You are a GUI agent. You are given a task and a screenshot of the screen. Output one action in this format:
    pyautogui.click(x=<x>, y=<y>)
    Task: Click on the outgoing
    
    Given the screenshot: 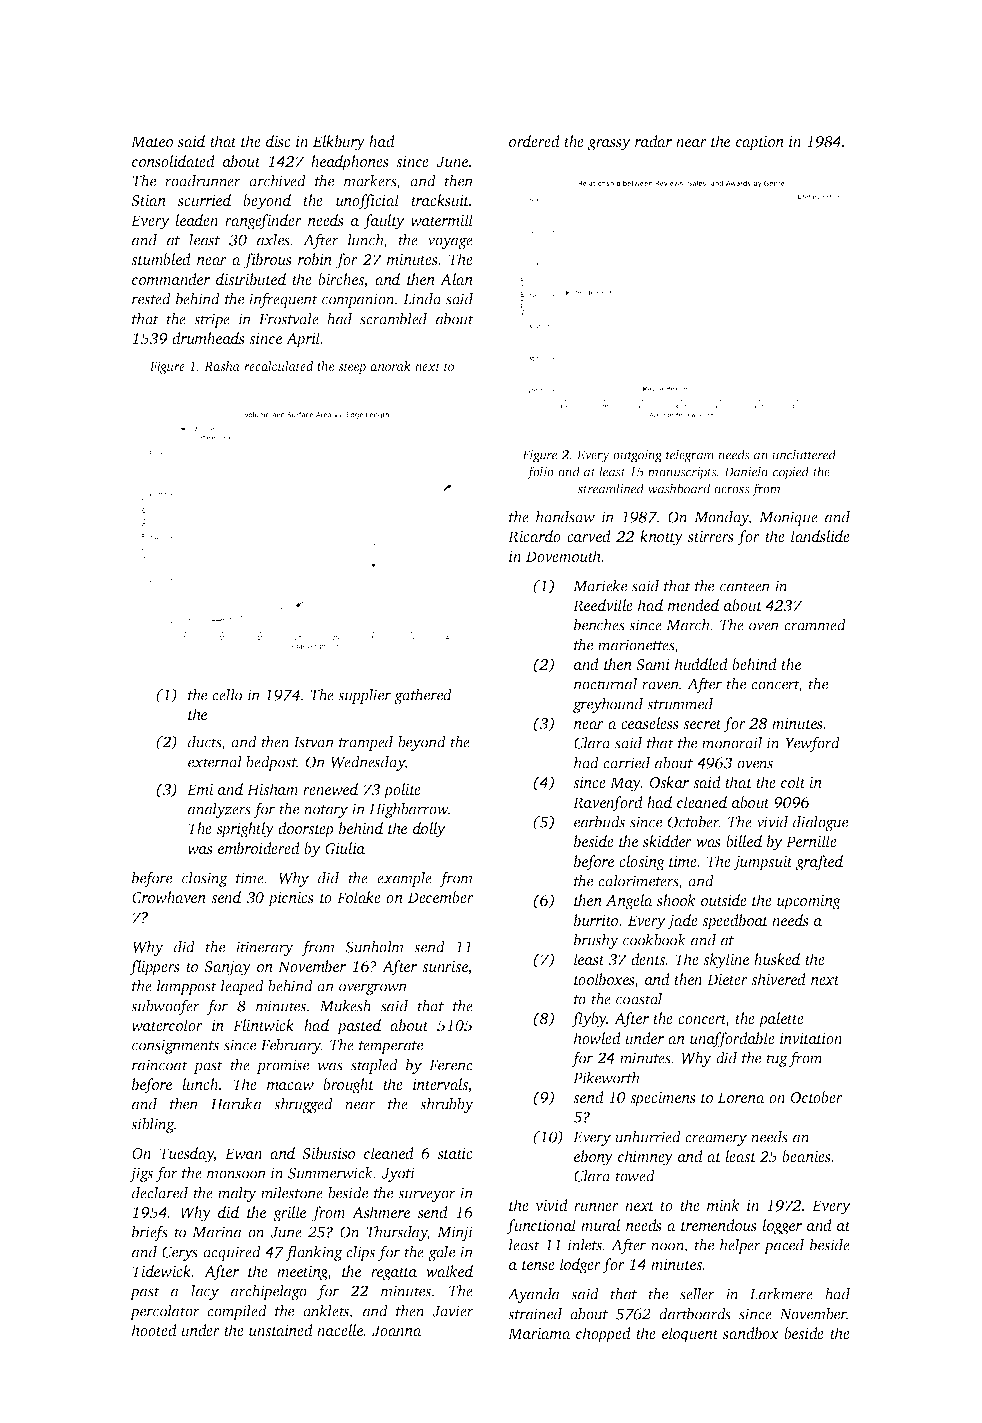 What is the action you would take?
    pyautogui.click(x=637, y=456)
